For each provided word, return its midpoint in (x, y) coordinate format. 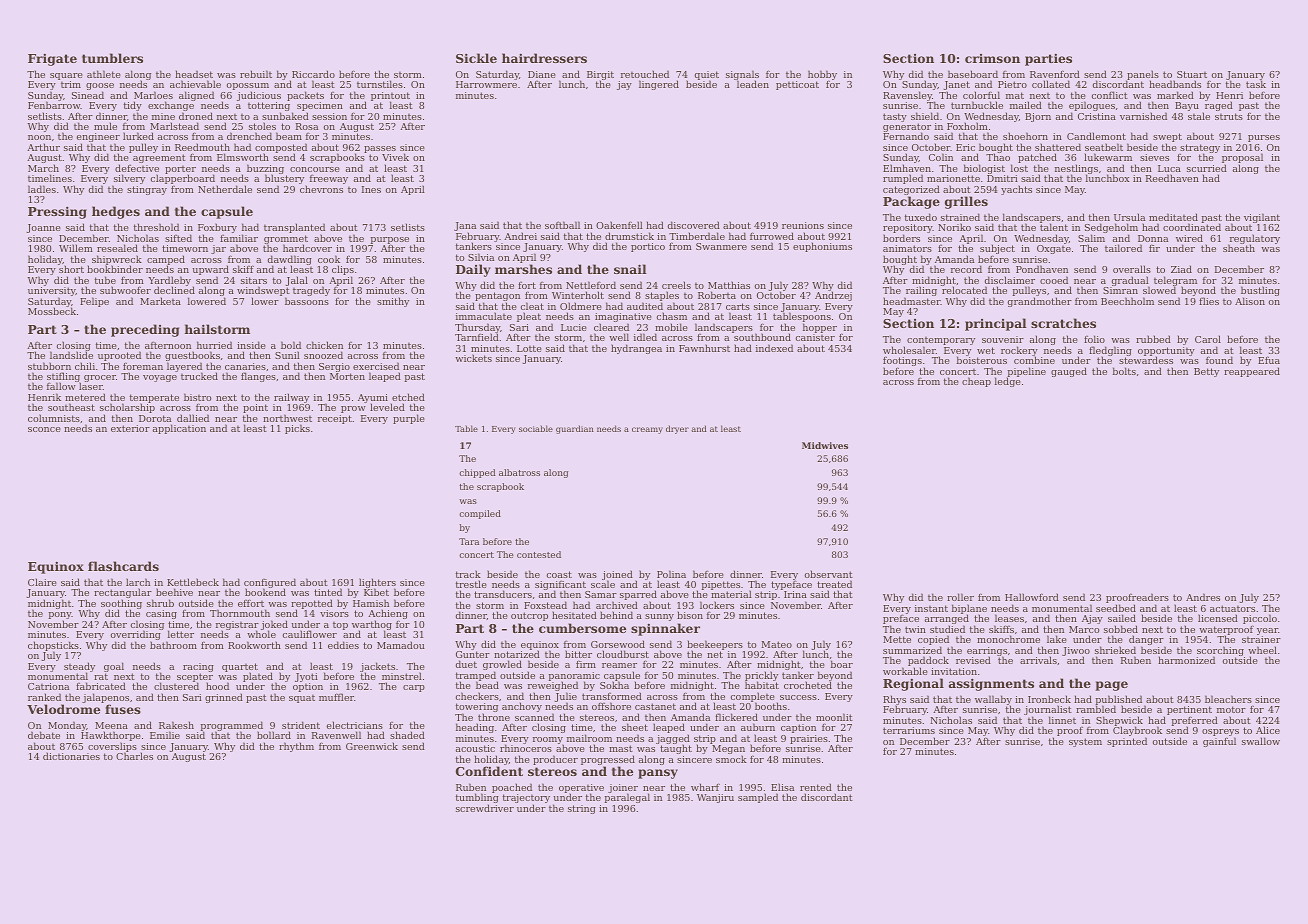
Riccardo (313, 74)
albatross (519, 472)
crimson (992, 58)
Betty (1206, 372)
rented (816, 787)
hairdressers (544, 58)
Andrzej (833, 296)
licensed (1218, 618)
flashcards (123, 566)
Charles (134, 756)
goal (114, 667)
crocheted (808, 685)
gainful (1219, 742)
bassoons (307, 301)
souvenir (1003, 339)
